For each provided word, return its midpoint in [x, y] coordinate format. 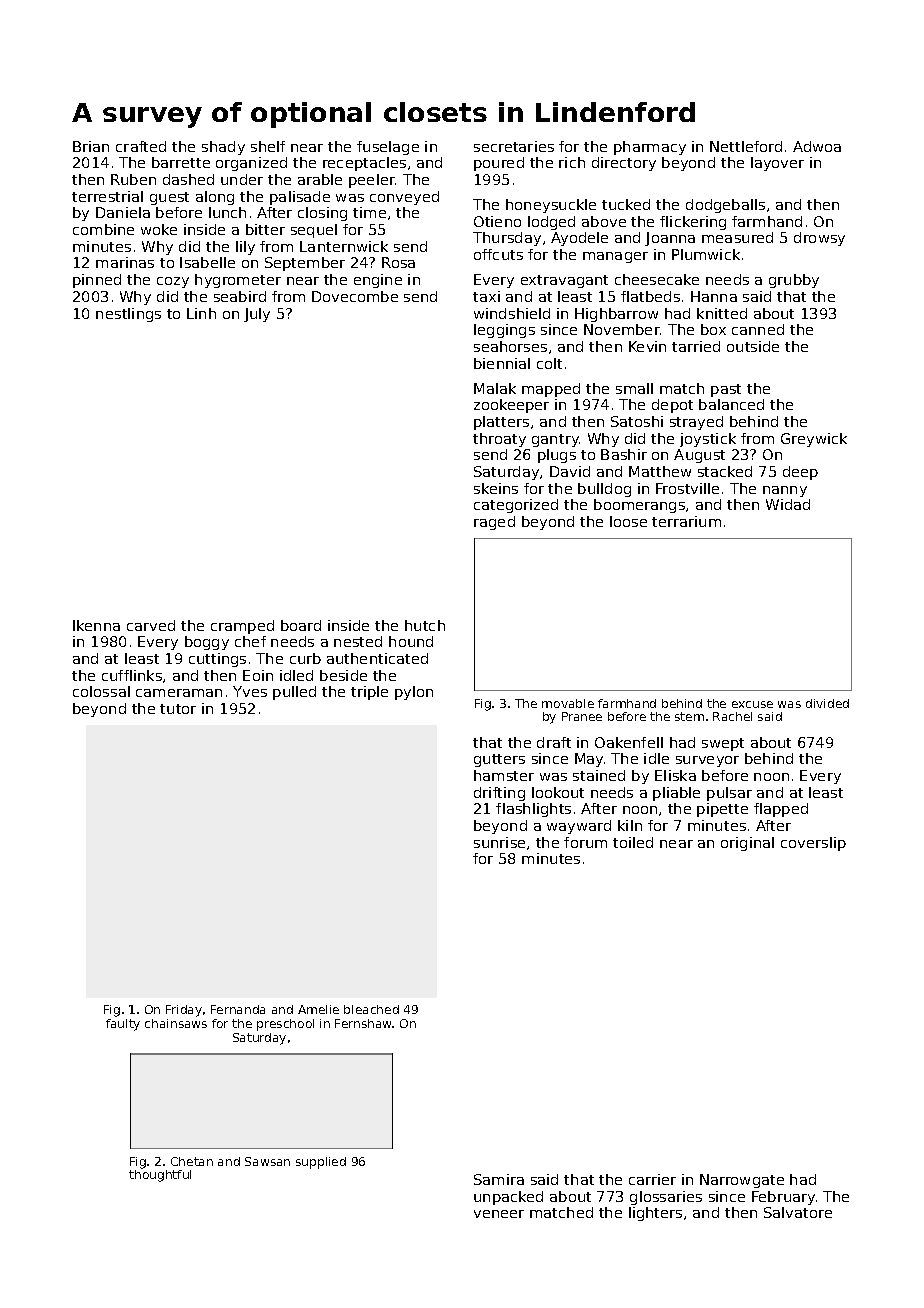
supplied [321, 1163]
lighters [655, 1214]
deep [800, 473]
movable [568, 703]
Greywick [814, 440]
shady [223, 148]
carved [151, 625]
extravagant [564, 281]
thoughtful [160, 1176]
